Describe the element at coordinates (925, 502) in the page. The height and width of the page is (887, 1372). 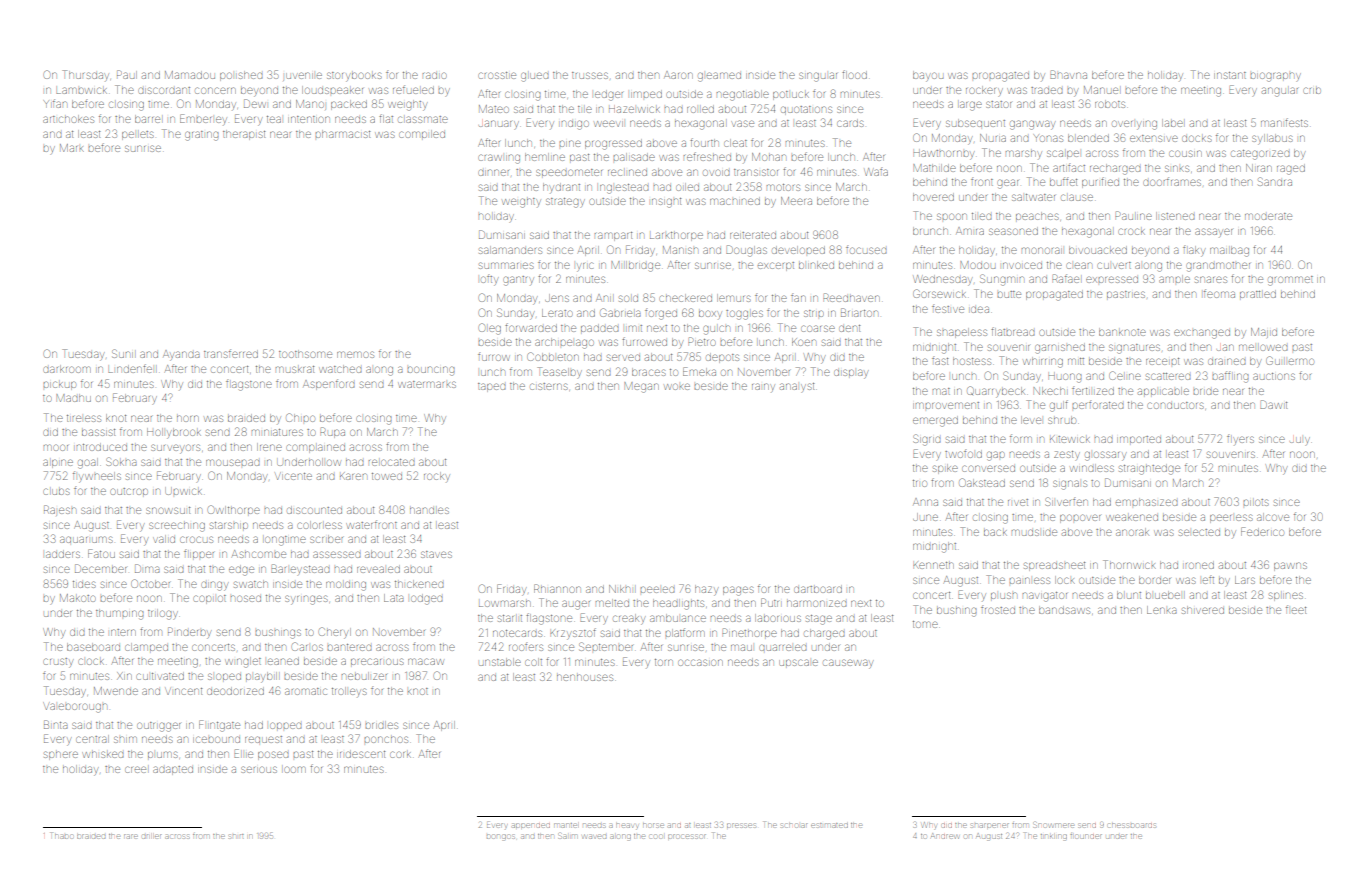
I see `Anna` at that location.
